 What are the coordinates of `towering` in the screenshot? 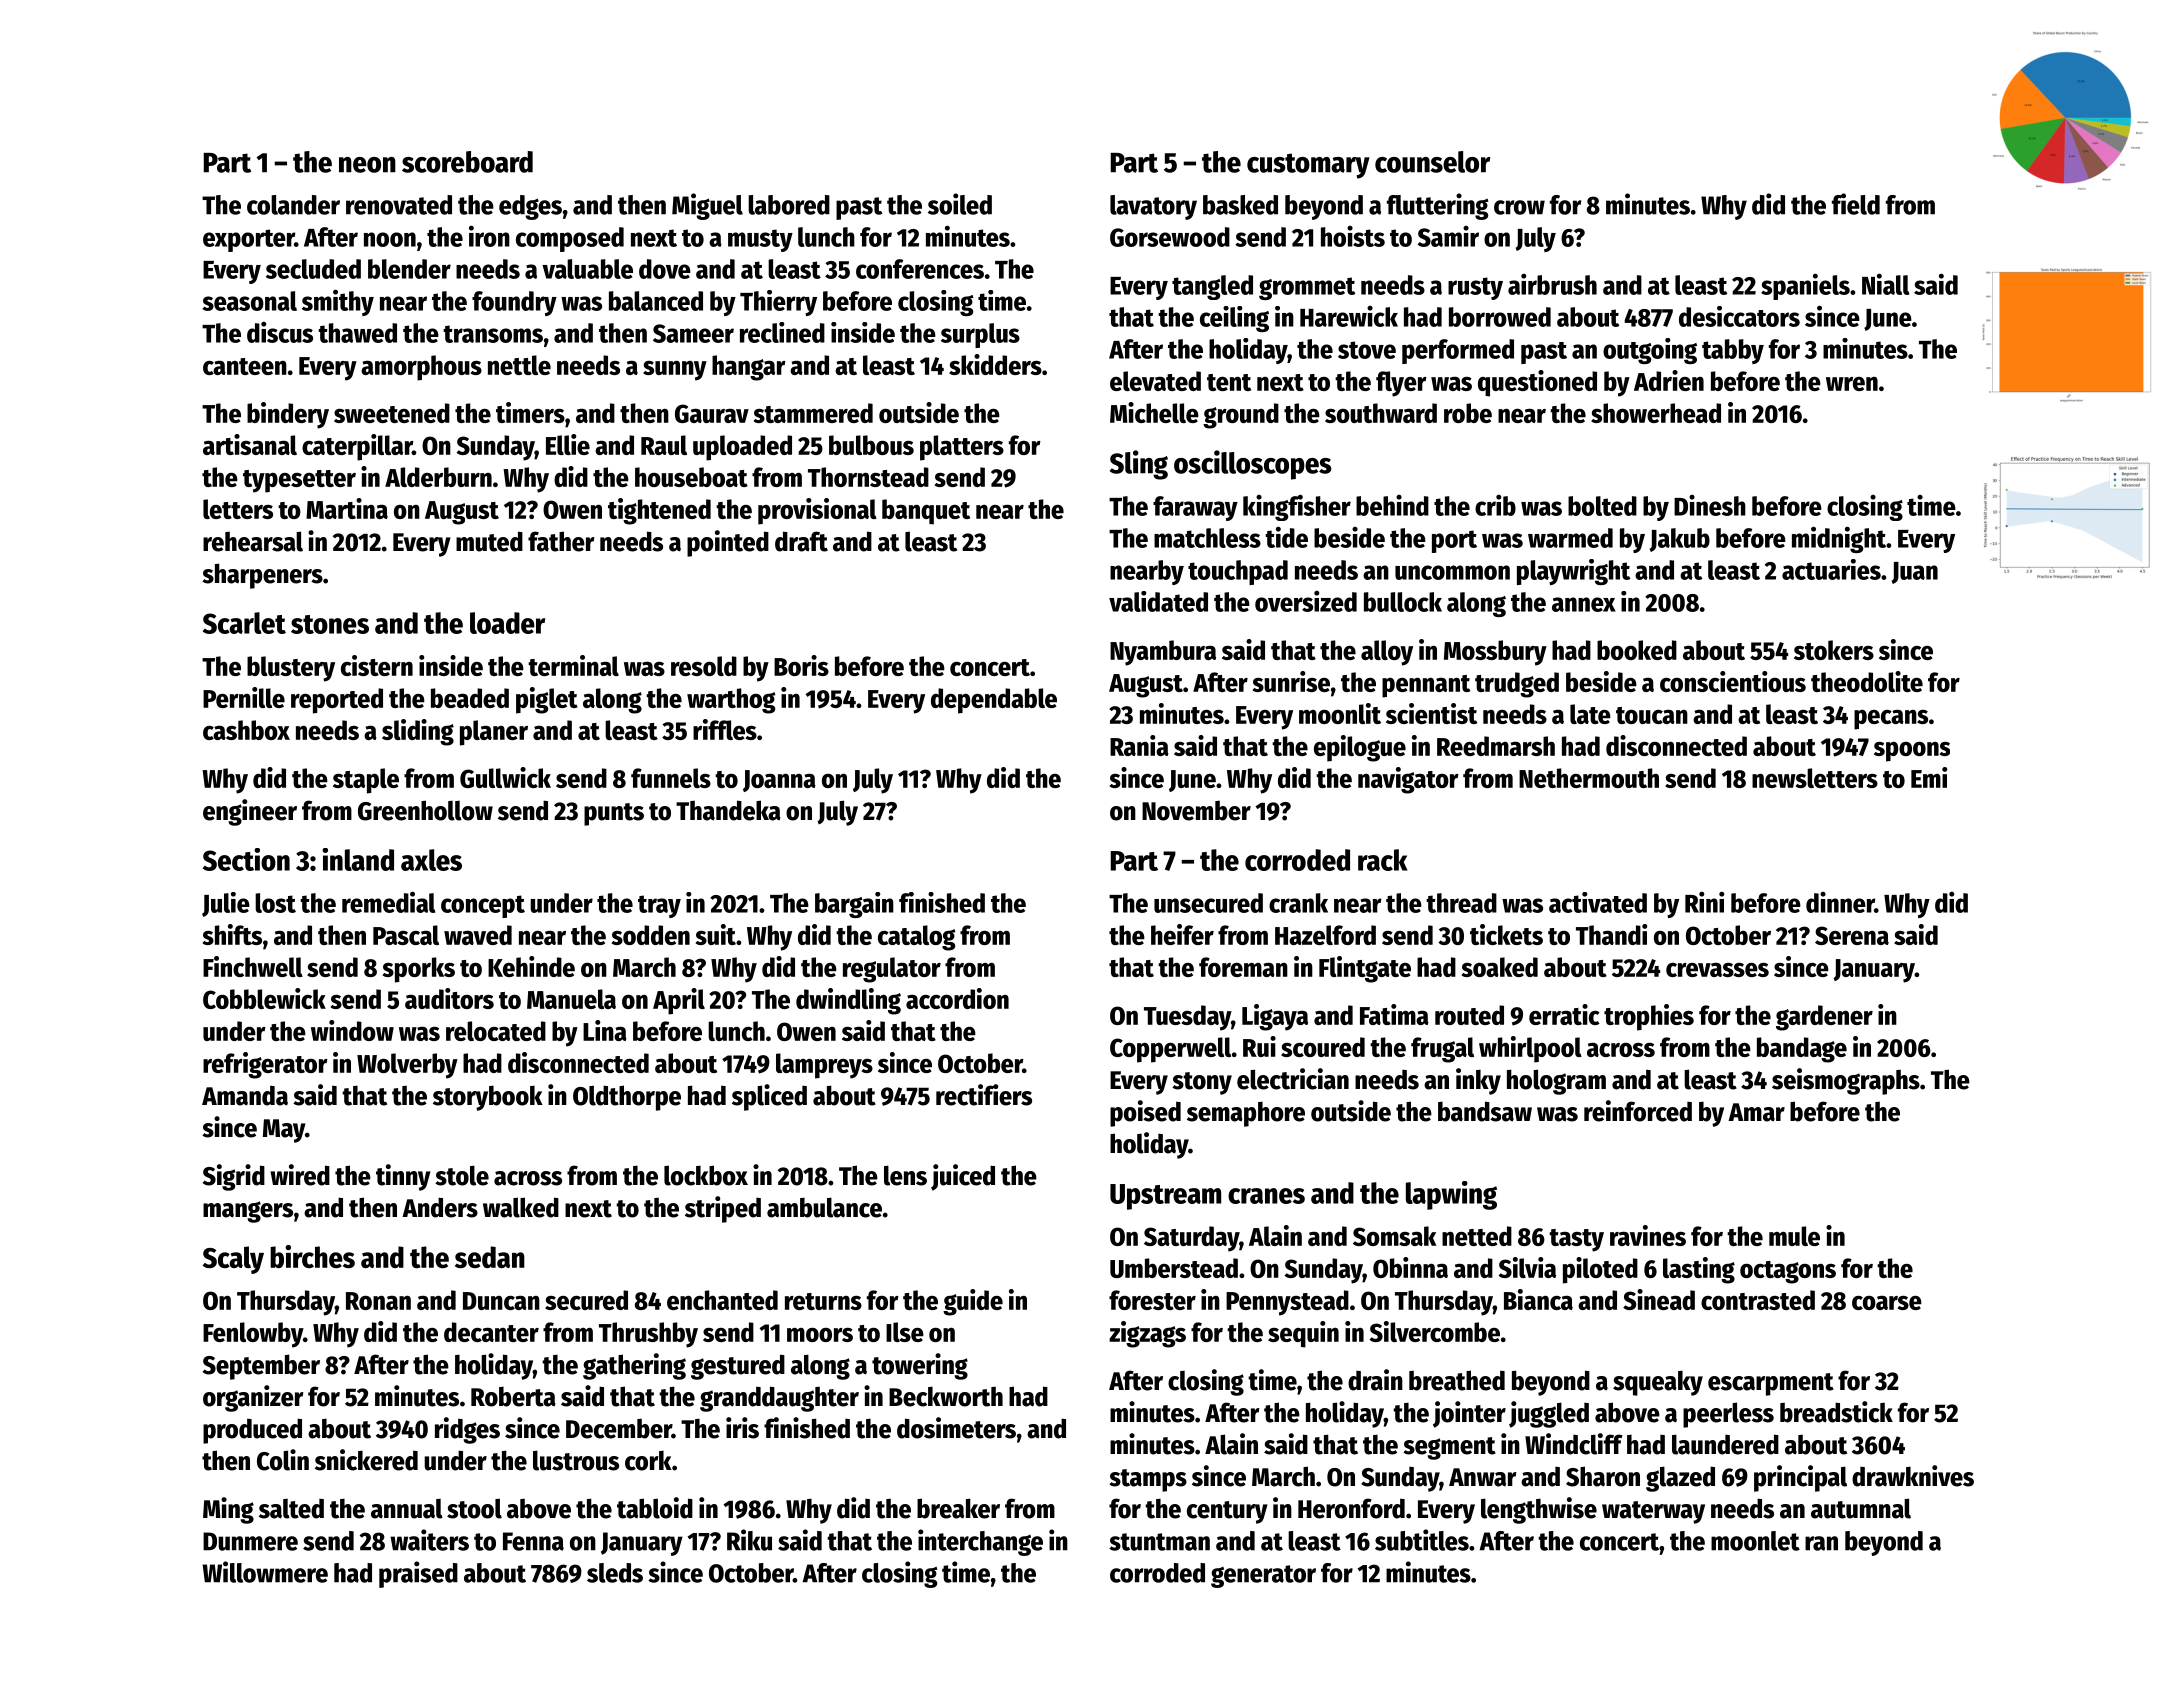 It's located at (920, 1366).
